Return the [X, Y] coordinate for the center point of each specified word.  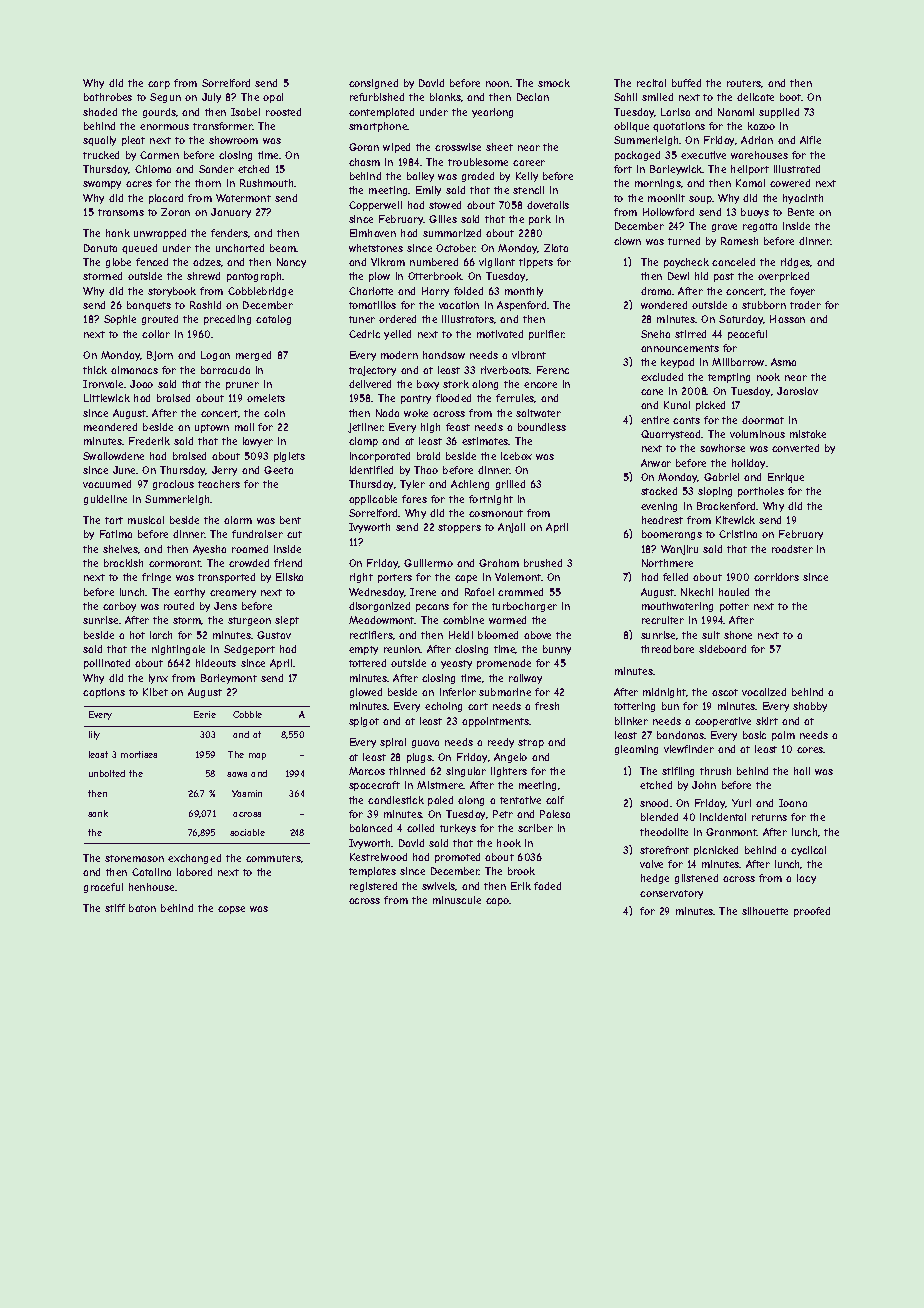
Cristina [738, 534]
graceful [103, 888]
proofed [812, 912]
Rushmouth [267, 183]
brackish [123, 563]
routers [744, 84]
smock [554, 83]
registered [373, 887]
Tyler [412, 485]
